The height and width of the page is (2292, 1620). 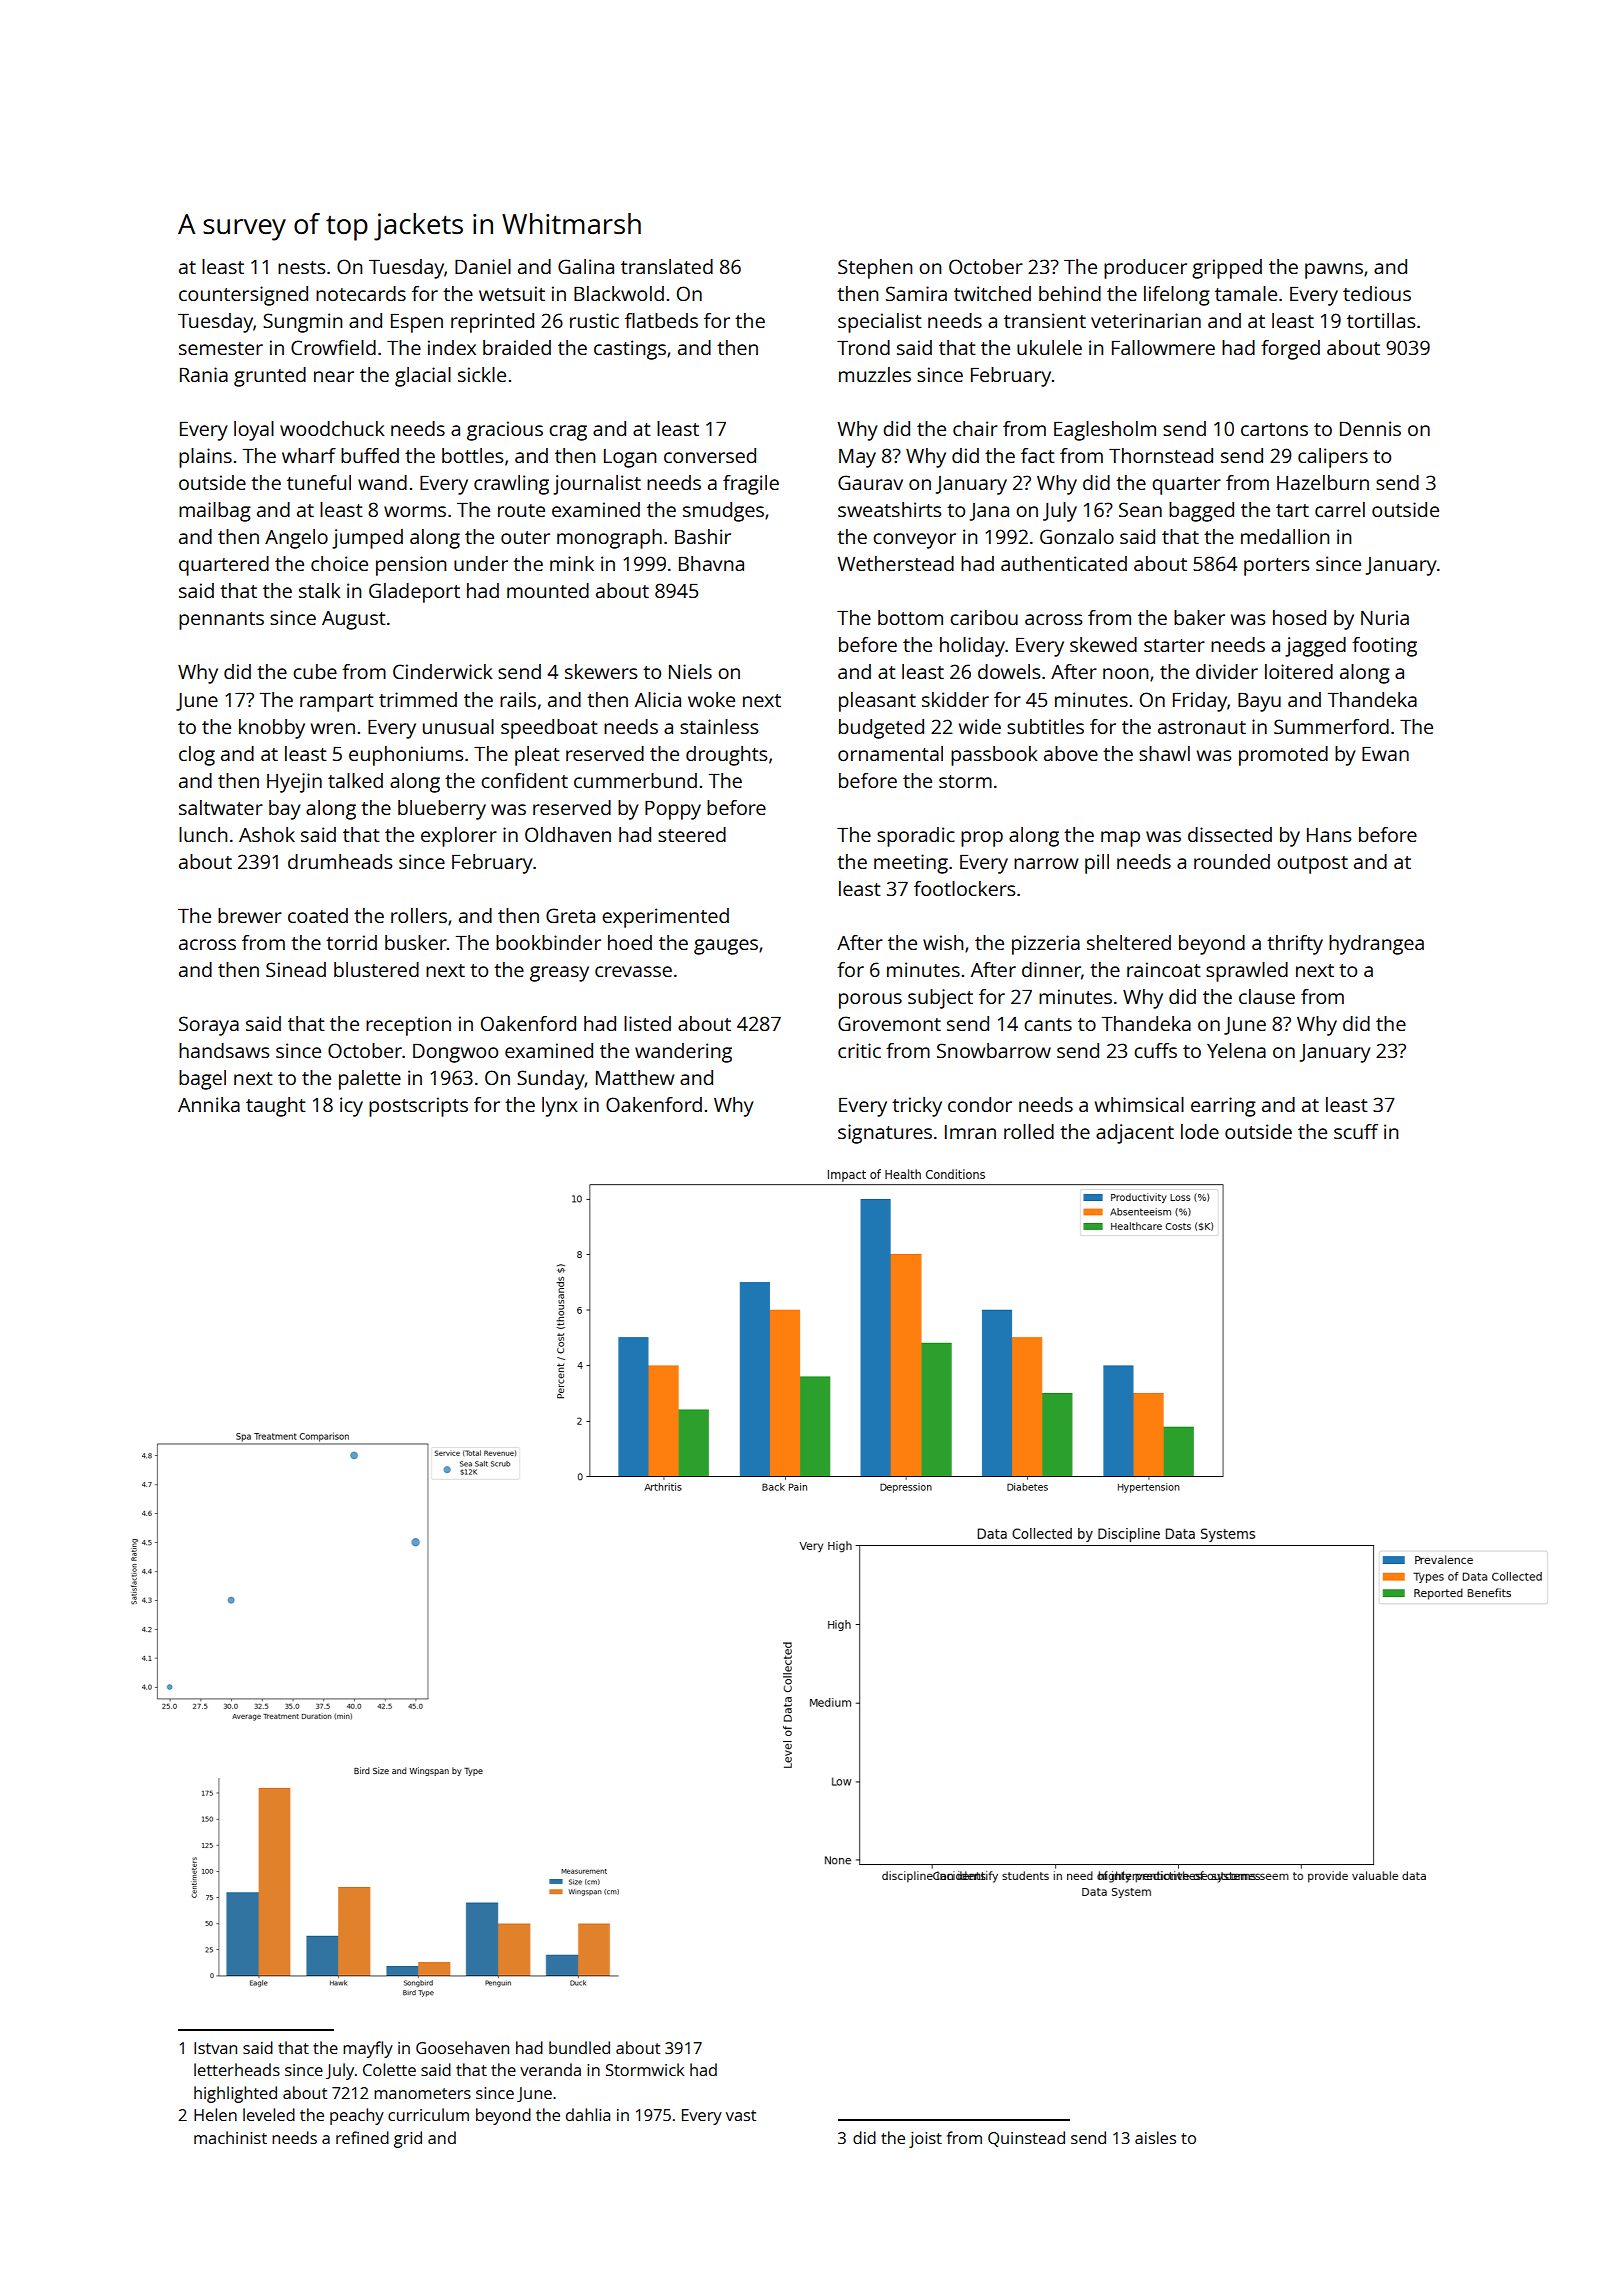 What do you see at coordinates (221, 621) in the page?
I see `pennants` at bounding box center [221, 621].
